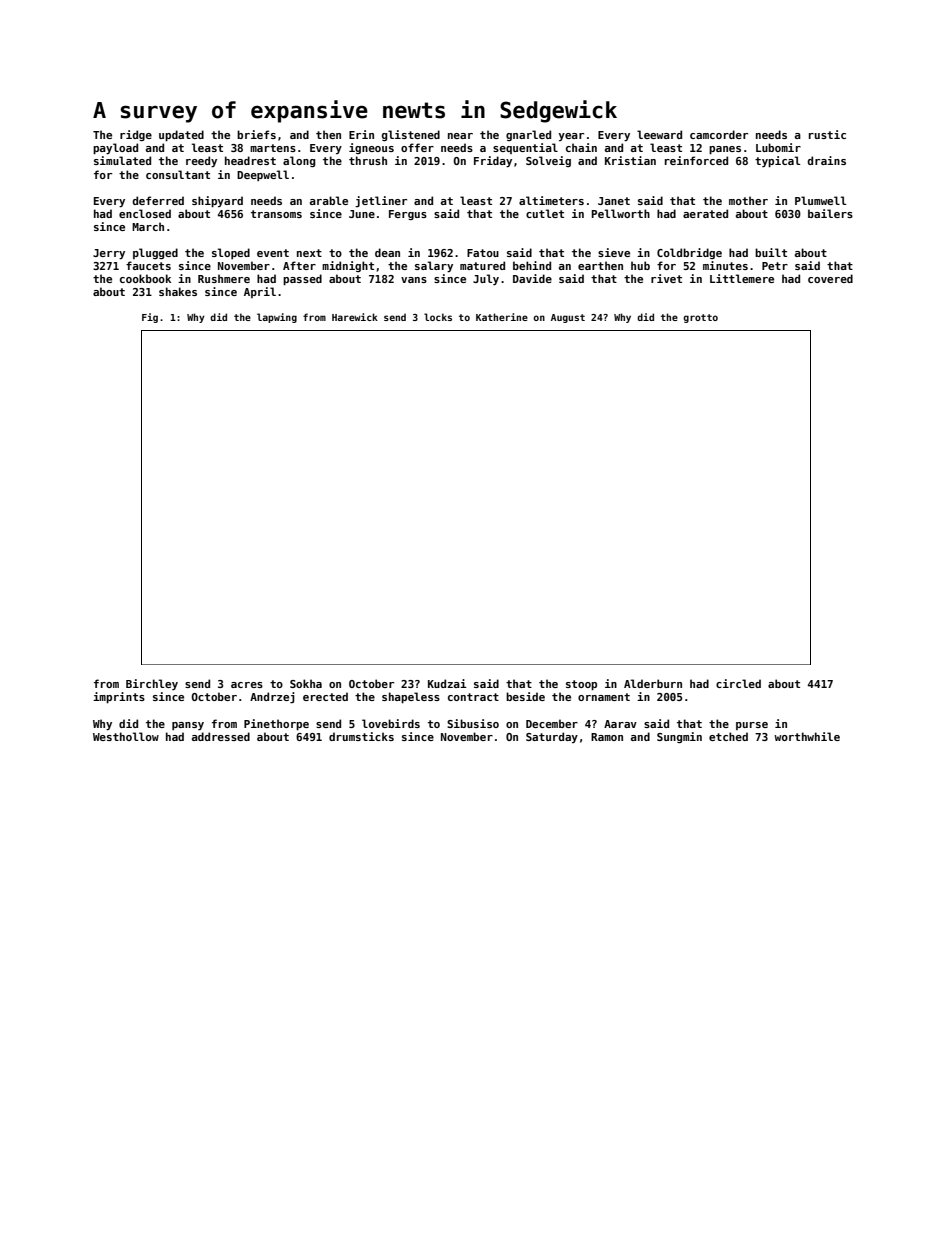 The height and width of the image is (1233, 952). I want to click on covered, so click(830, 278).
